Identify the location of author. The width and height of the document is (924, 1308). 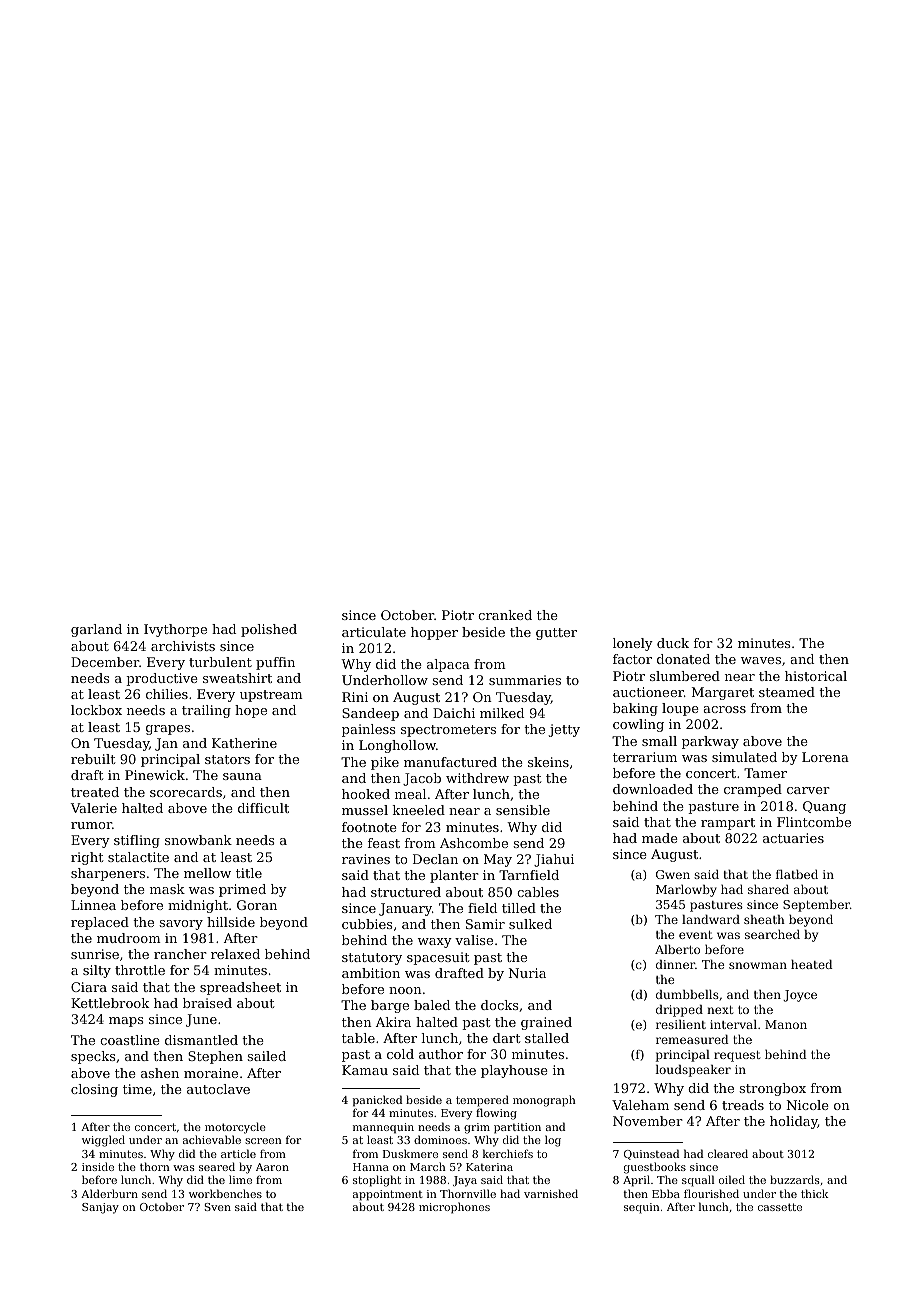
(441, 1054).
